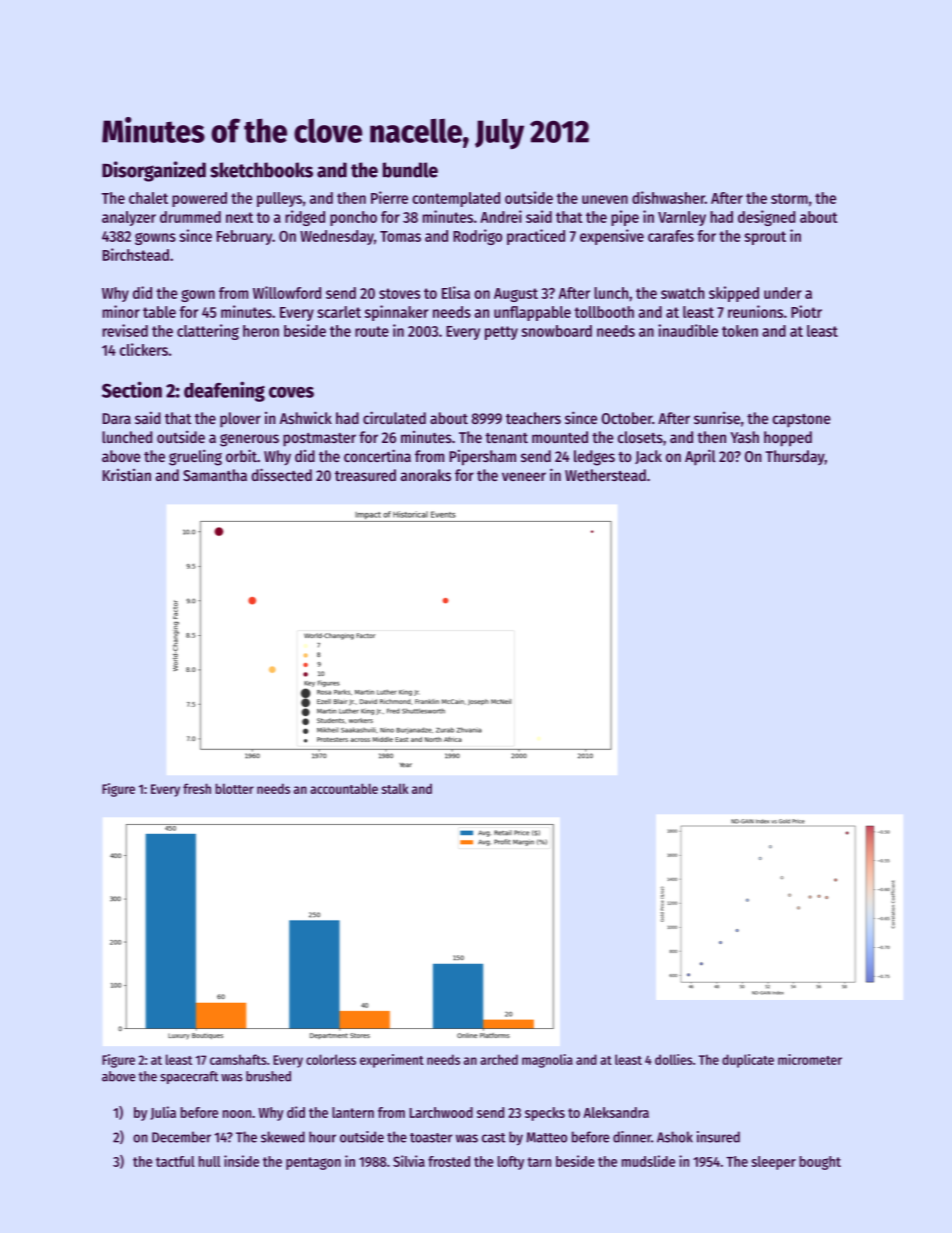  I want to click on hopped, so click(788, 439).
